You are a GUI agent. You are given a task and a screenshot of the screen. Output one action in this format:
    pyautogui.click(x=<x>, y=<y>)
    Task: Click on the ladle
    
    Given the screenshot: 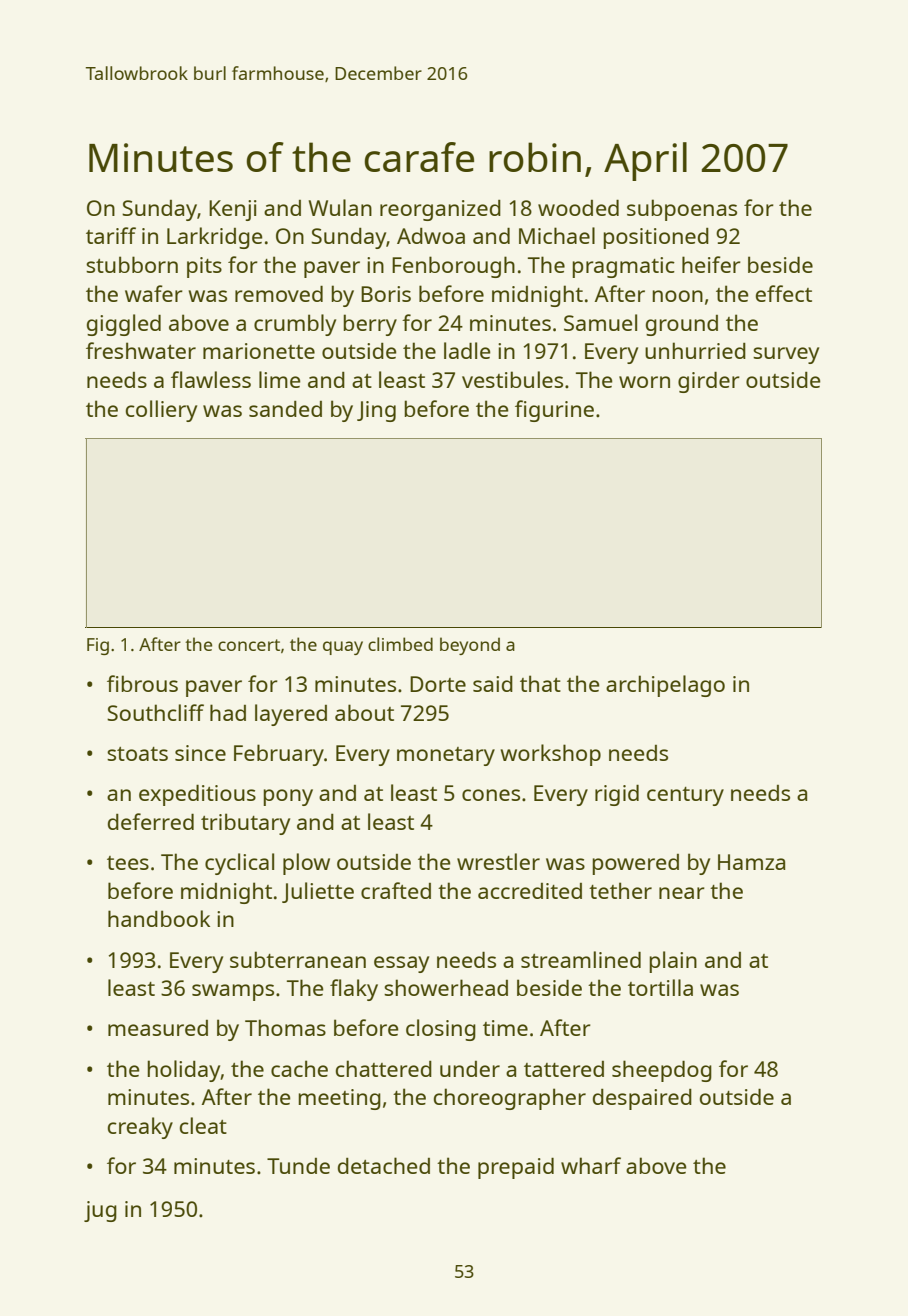 What is the action you would take?
    pyautogui.click(x=467, y=350)
